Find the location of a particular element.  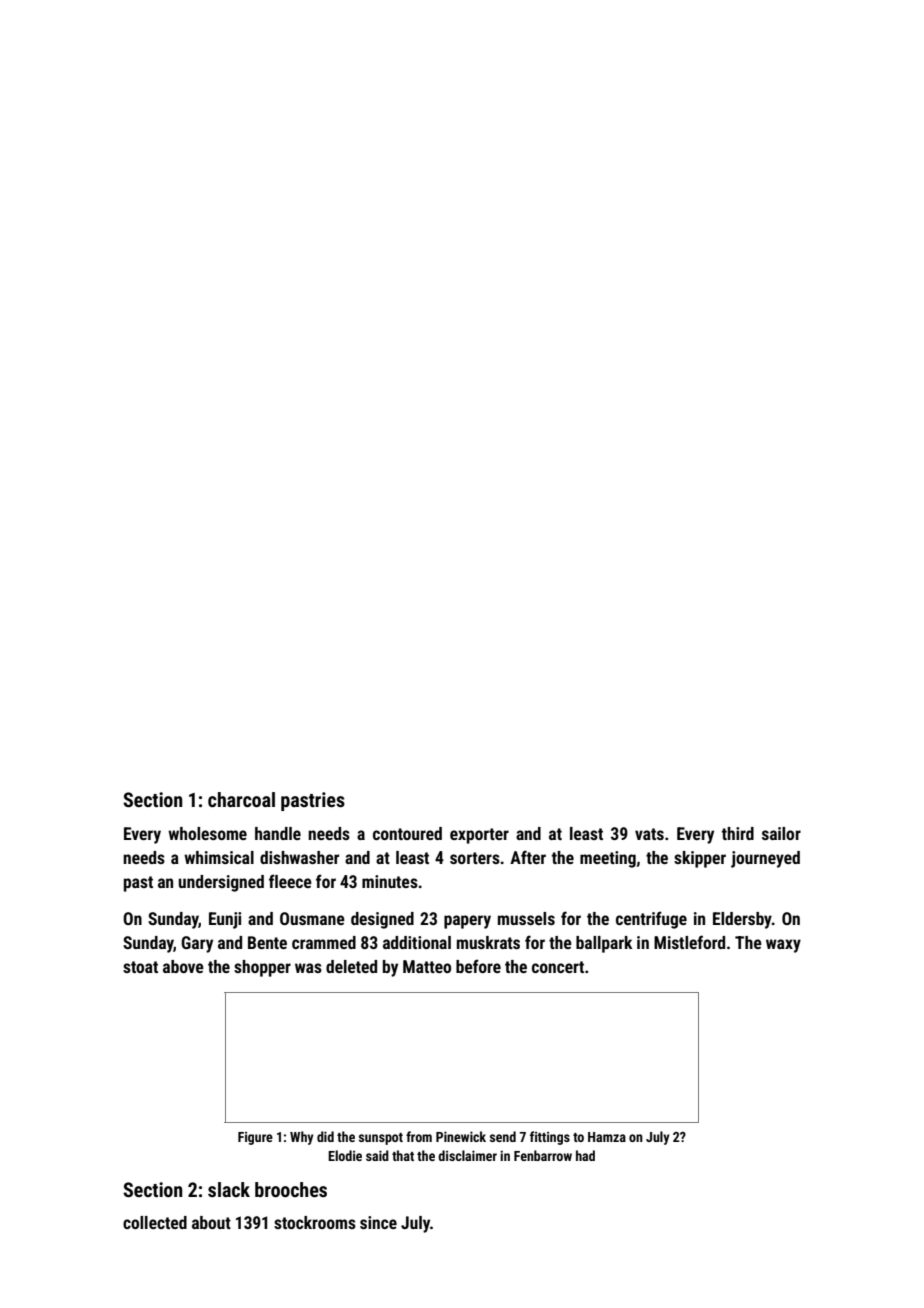

journeyed is located at coordinates (765, 859).
